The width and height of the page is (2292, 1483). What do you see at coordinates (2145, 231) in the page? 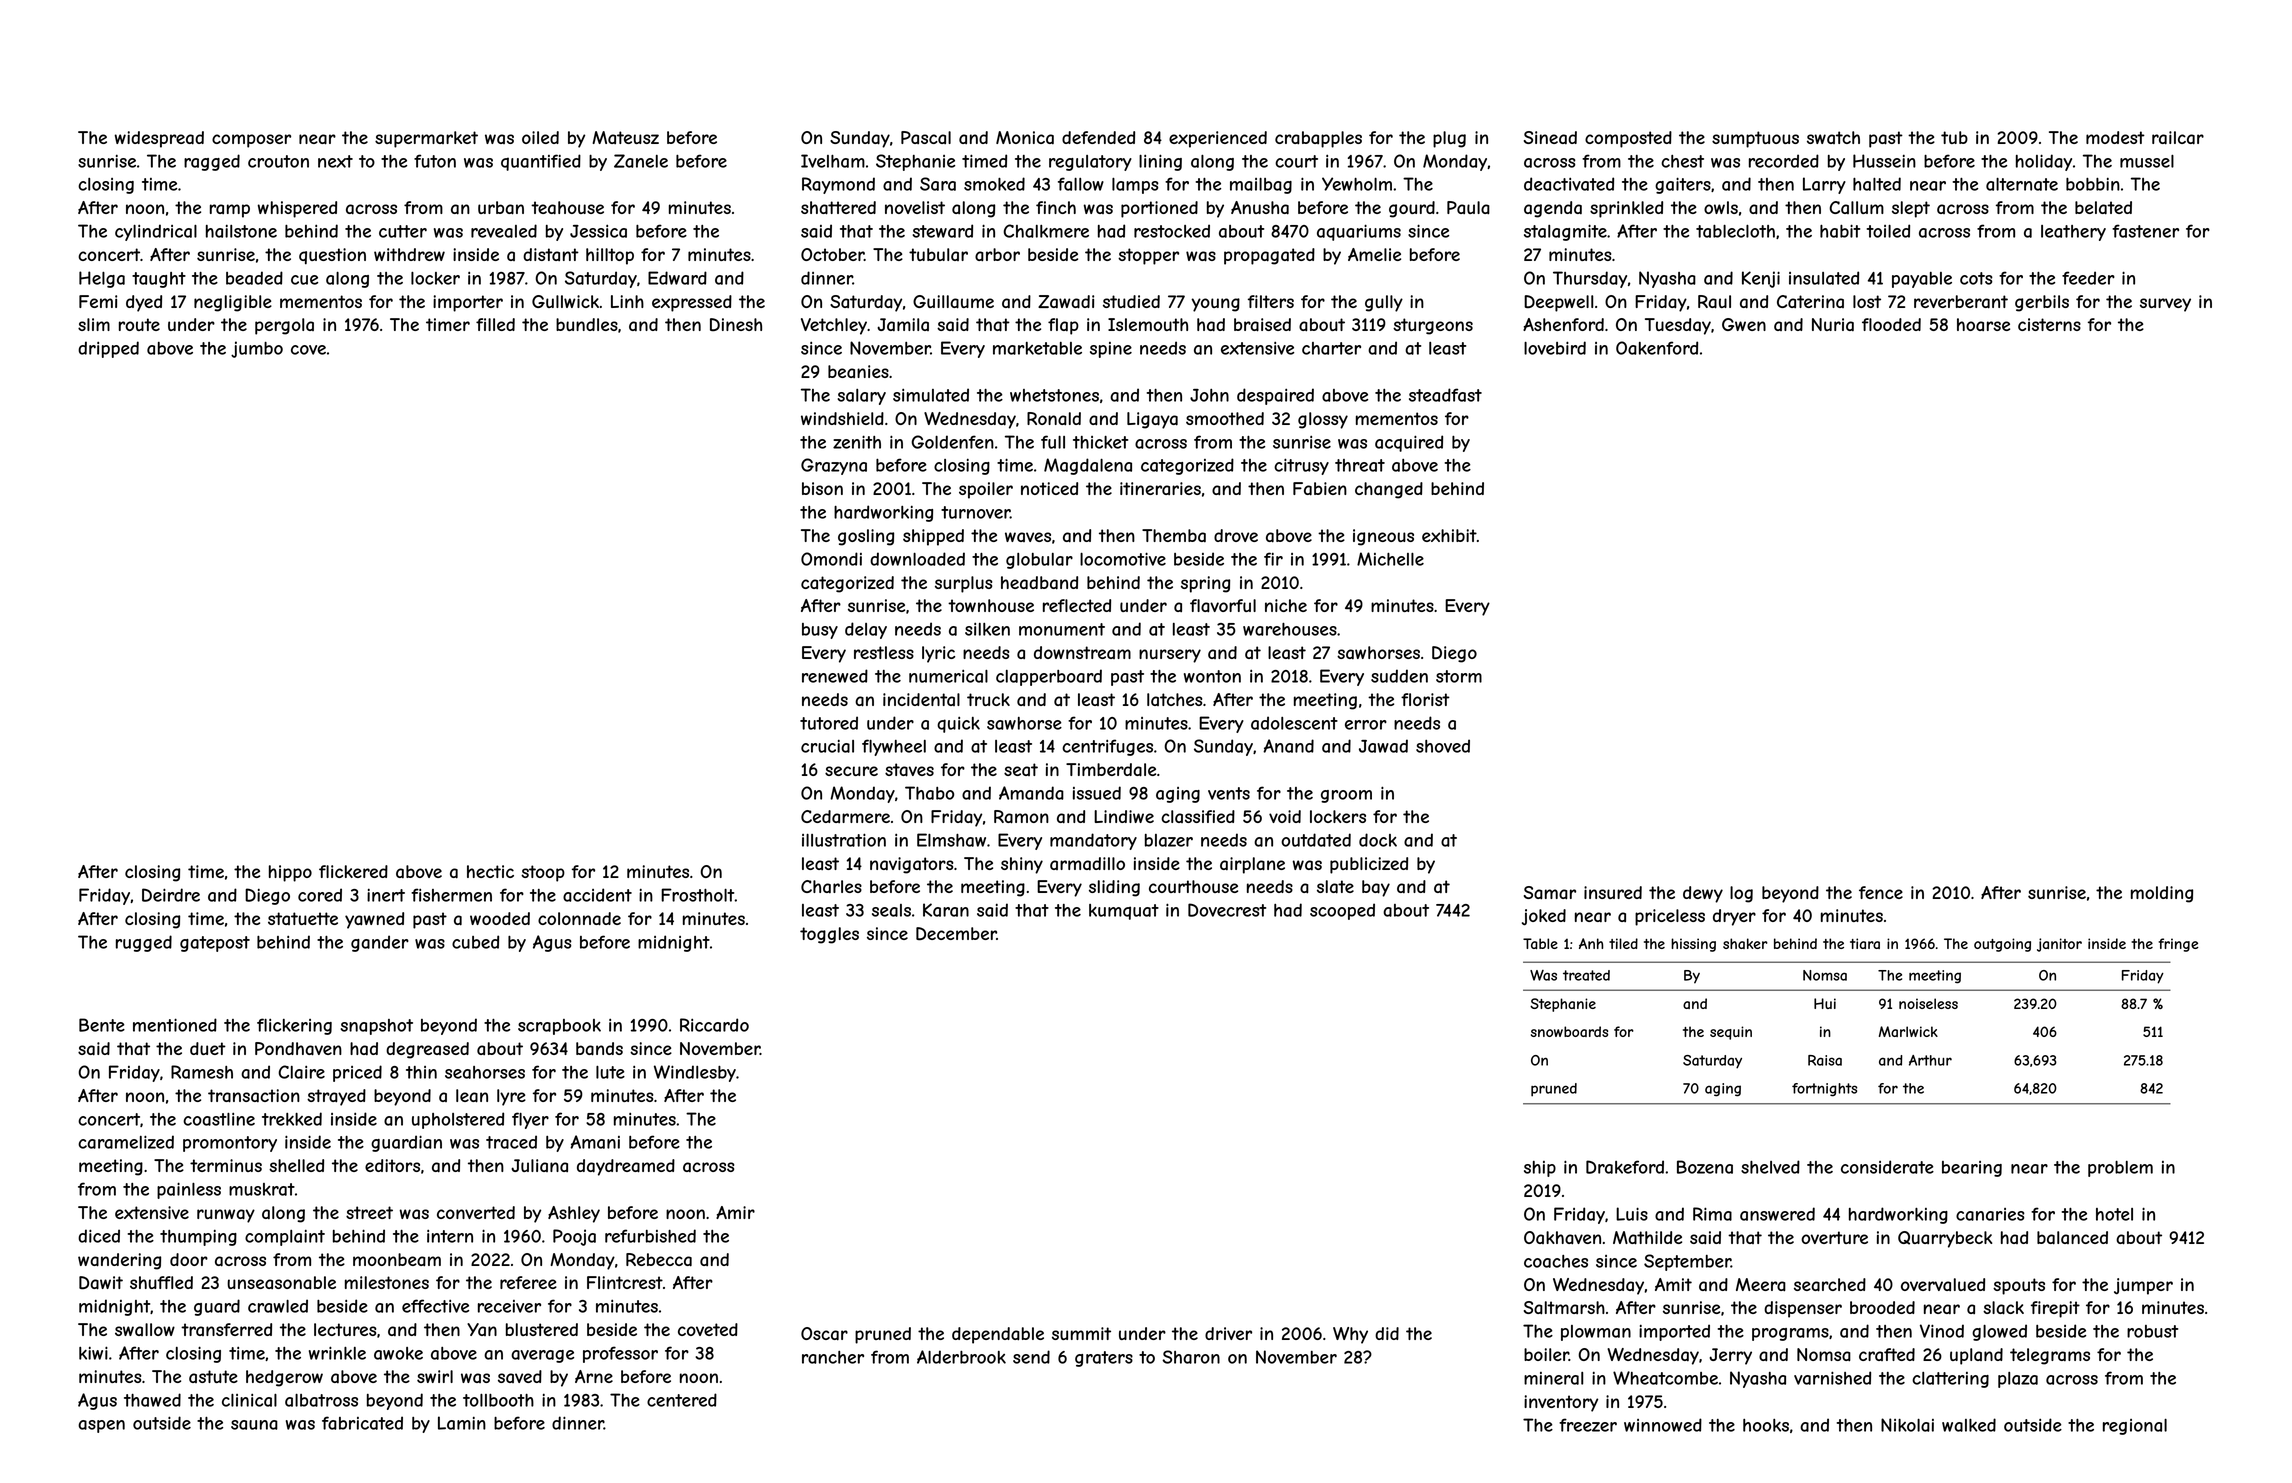
I see `fastener` at bounding box center [2145, 231].
